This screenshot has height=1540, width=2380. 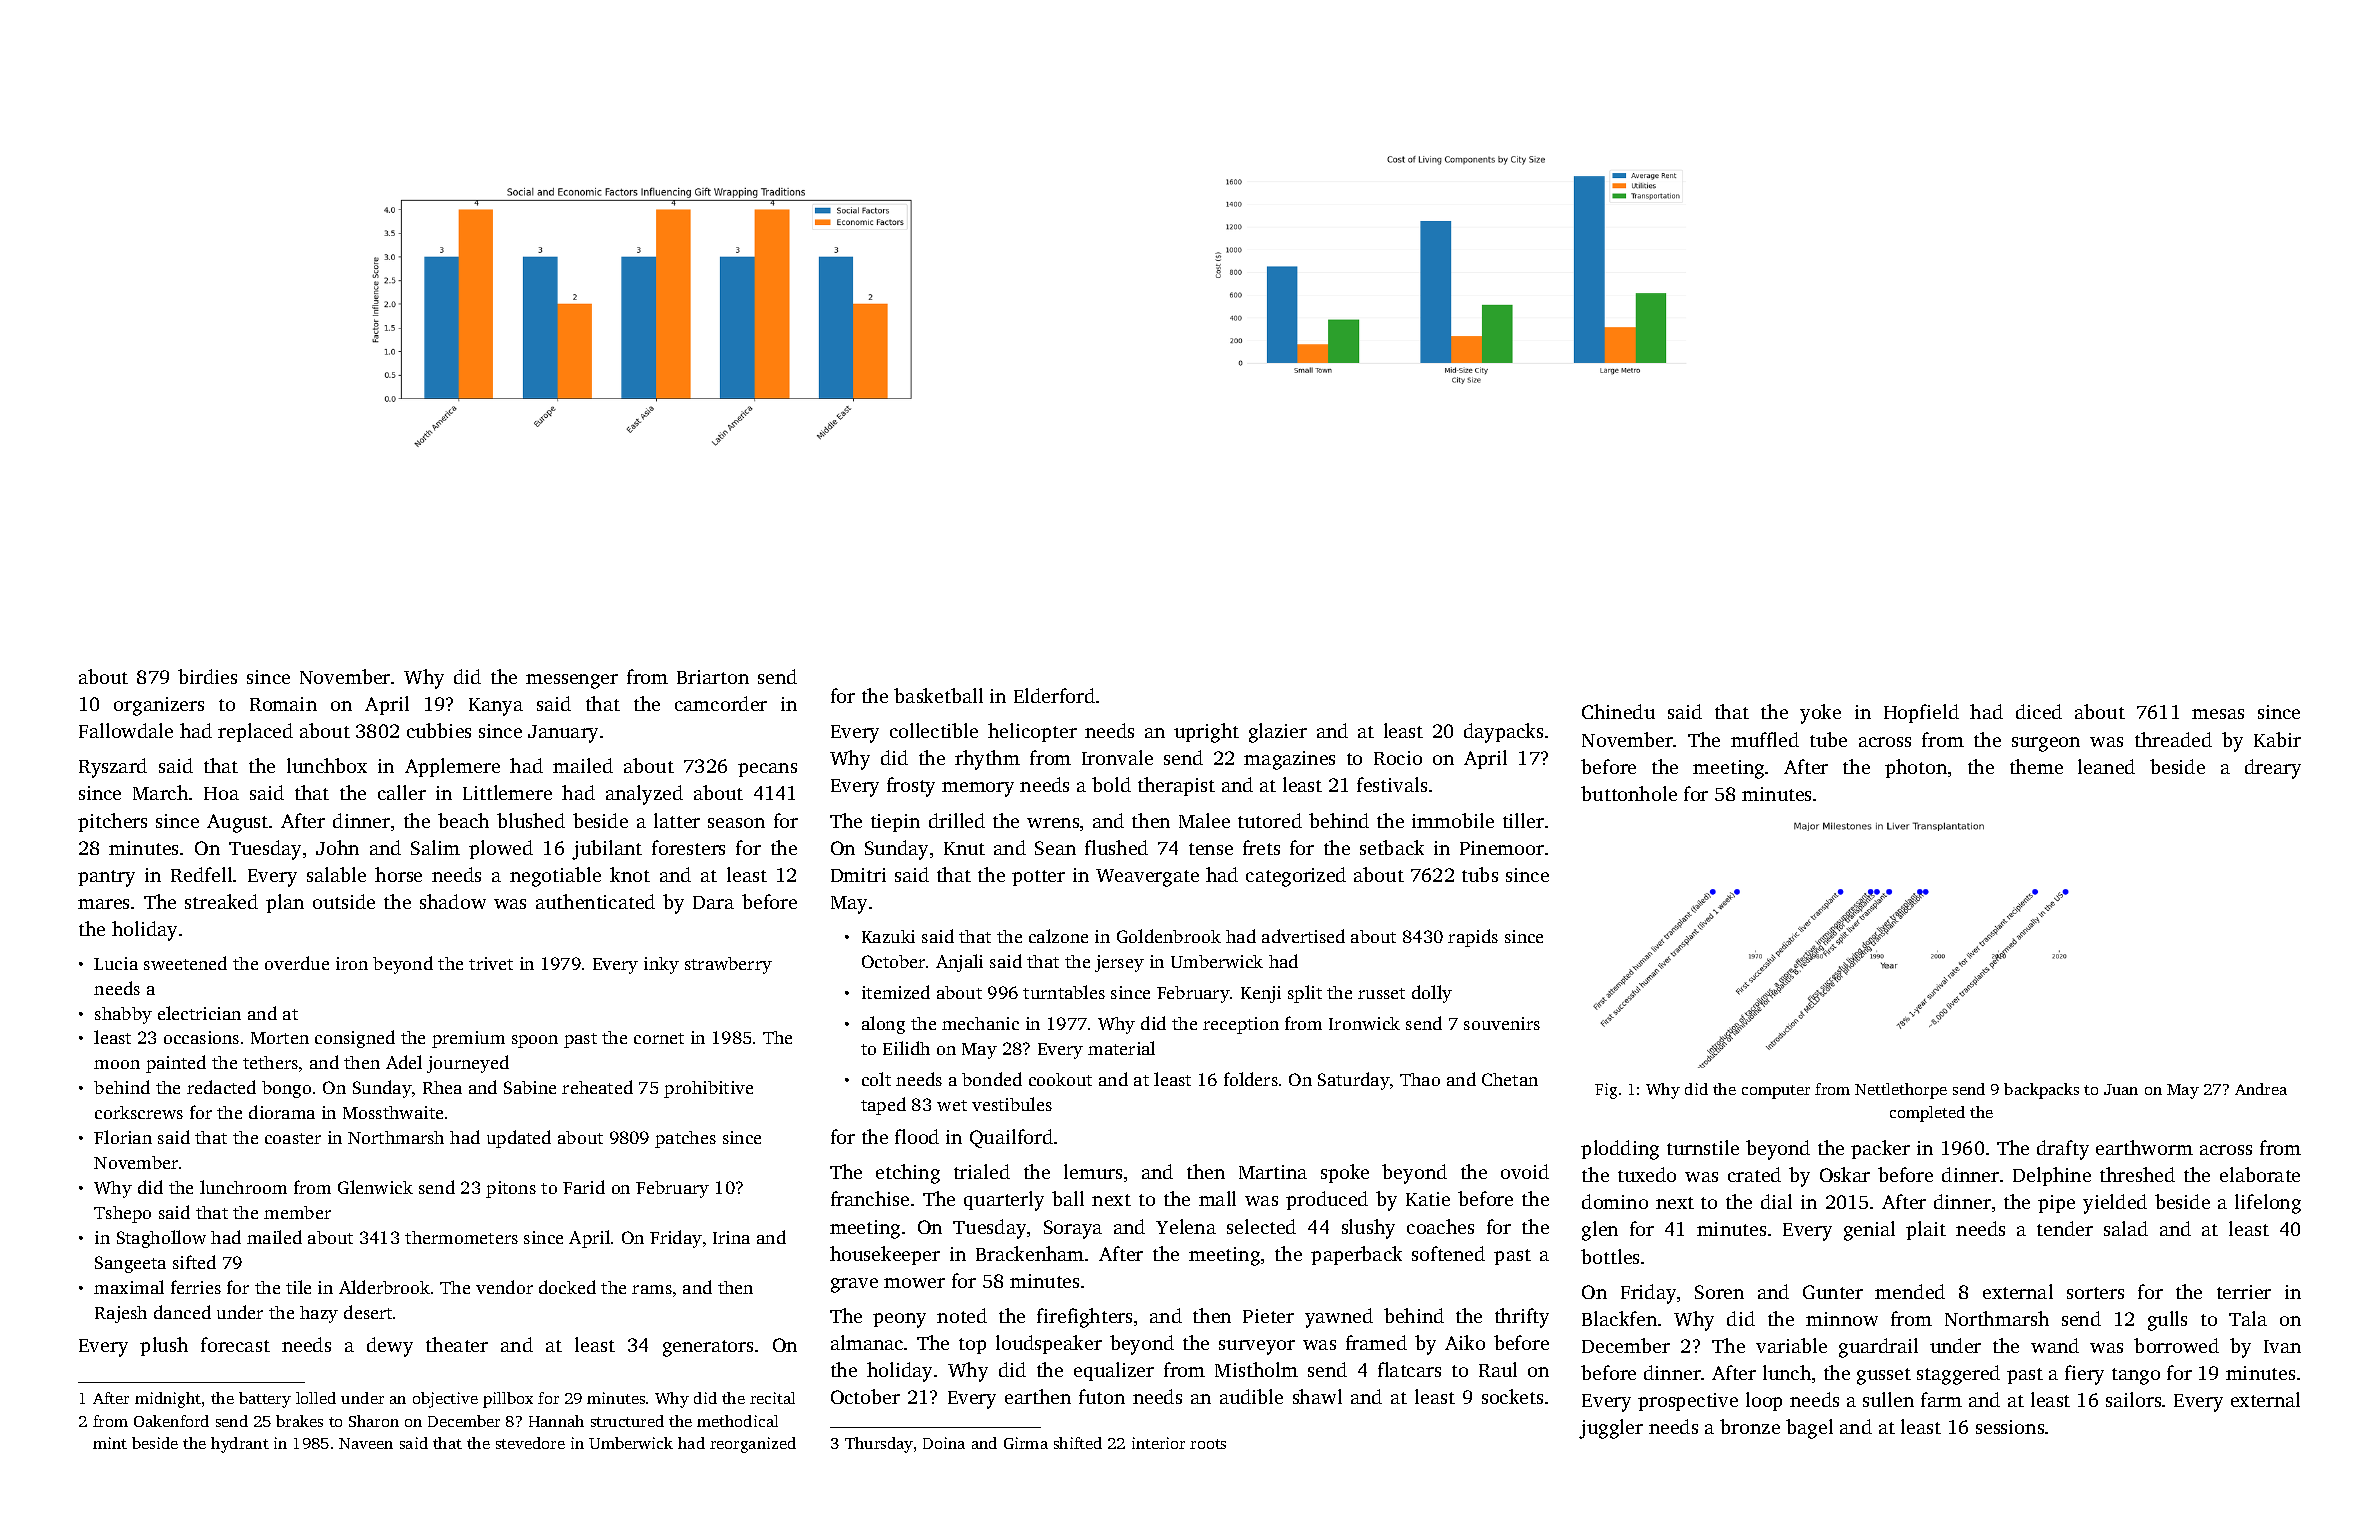 What do you see at coordinates (1176, 786) in the screenshot?
I see `therapist` at bounding box center [1176, 786].
